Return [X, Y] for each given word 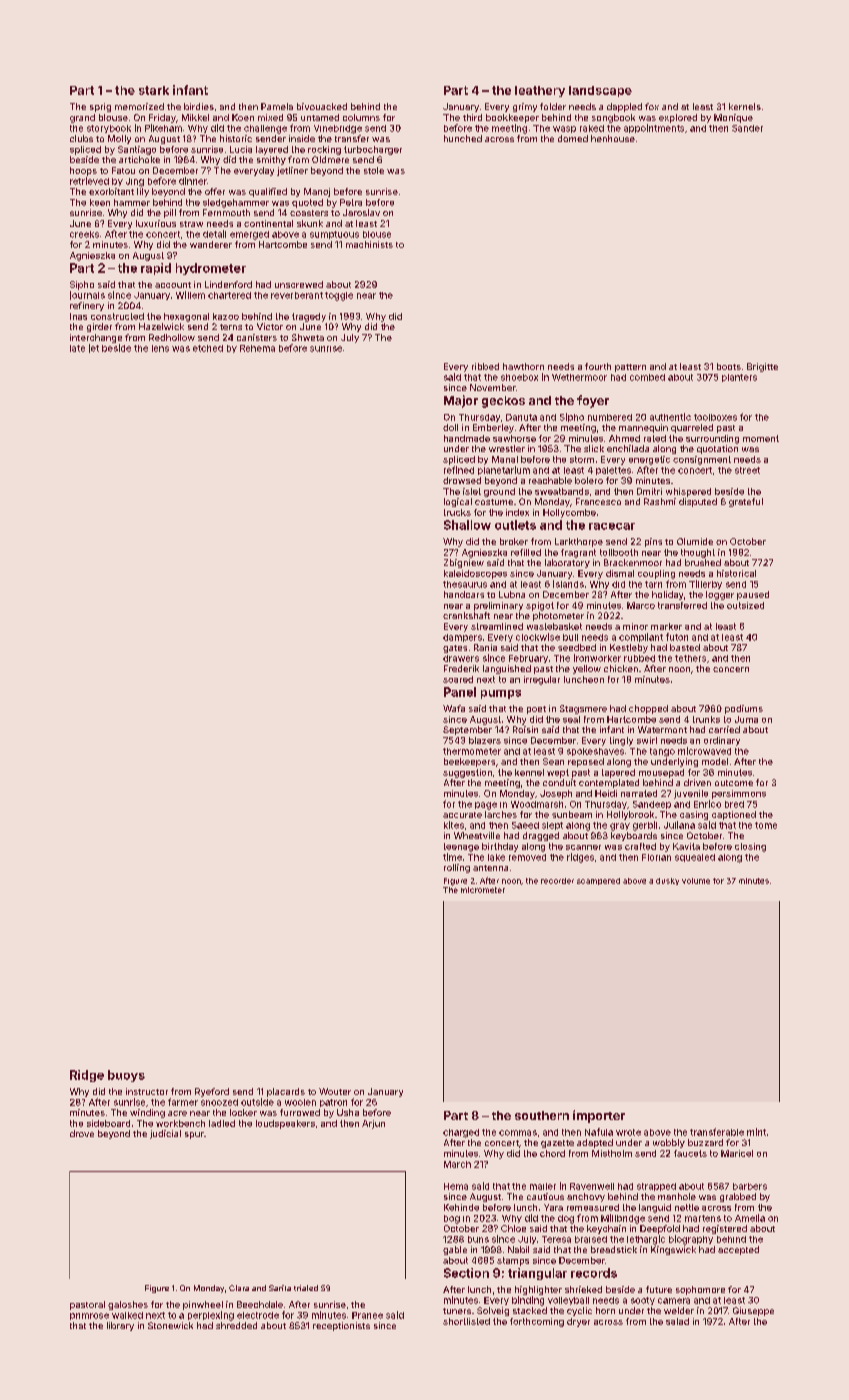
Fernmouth [226, 212]
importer [599, 1116]
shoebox [519, 377]
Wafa [454, 708]
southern [542, 1115]
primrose [89, 1316]
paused [753, 595]
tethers [690, 658]
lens [160, 348]
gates [455, 649]
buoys [126, 1076]
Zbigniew [464, 563]
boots [729, 366]
